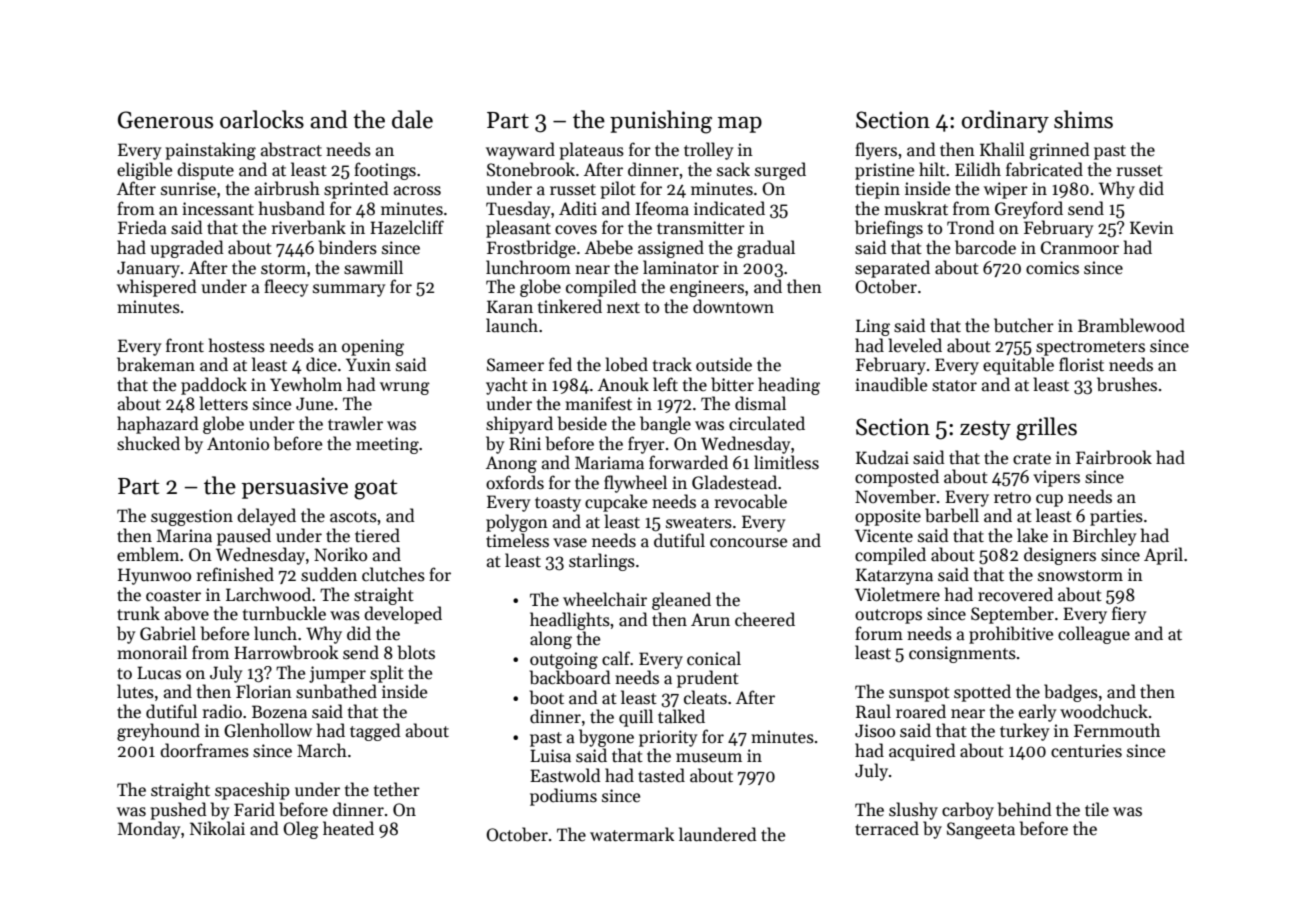 The width and height of the screenshot is (1308, 924). Describe the element at coordinates (192, 517) in the screenshot. I see `suggestion` at that location.
